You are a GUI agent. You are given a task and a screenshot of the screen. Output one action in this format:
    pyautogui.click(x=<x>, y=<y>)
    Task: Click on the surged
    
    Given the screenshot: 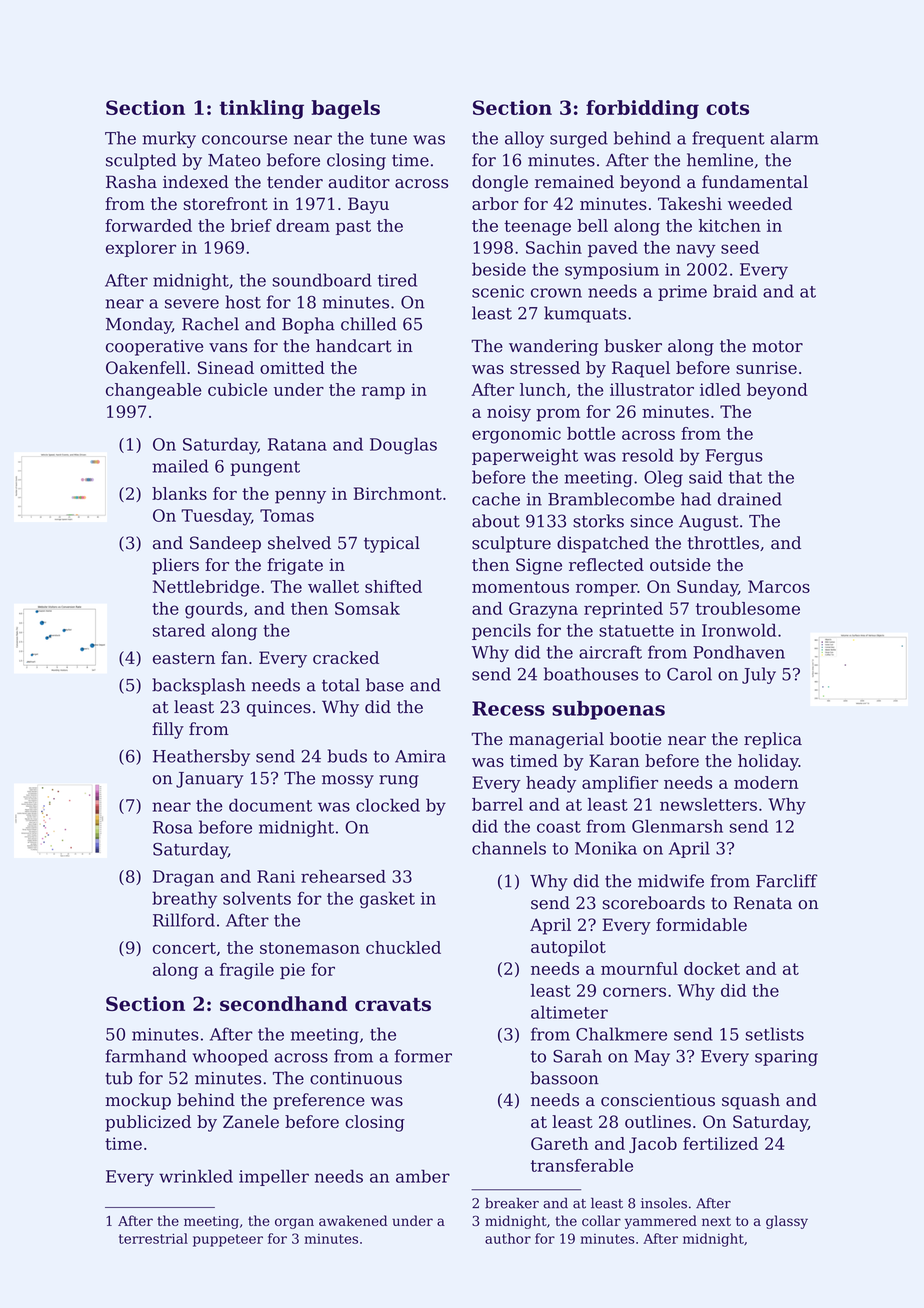 What is the action you would take?
    pyautogui.click(x=579, y=139)
